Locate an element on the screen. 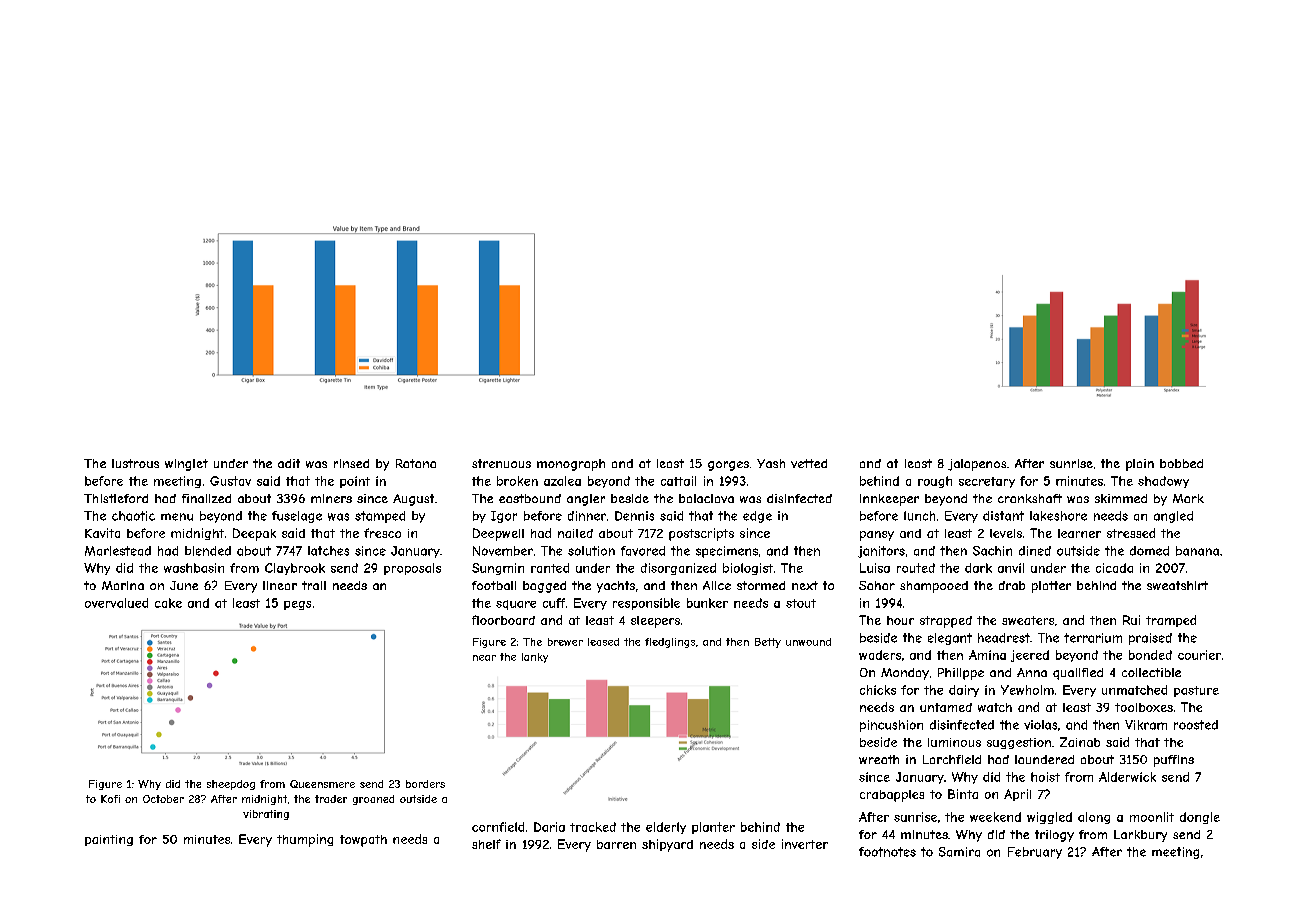 This screenshot has width=1308, height=924. shadowy is located at coordinates (1163, 482).
